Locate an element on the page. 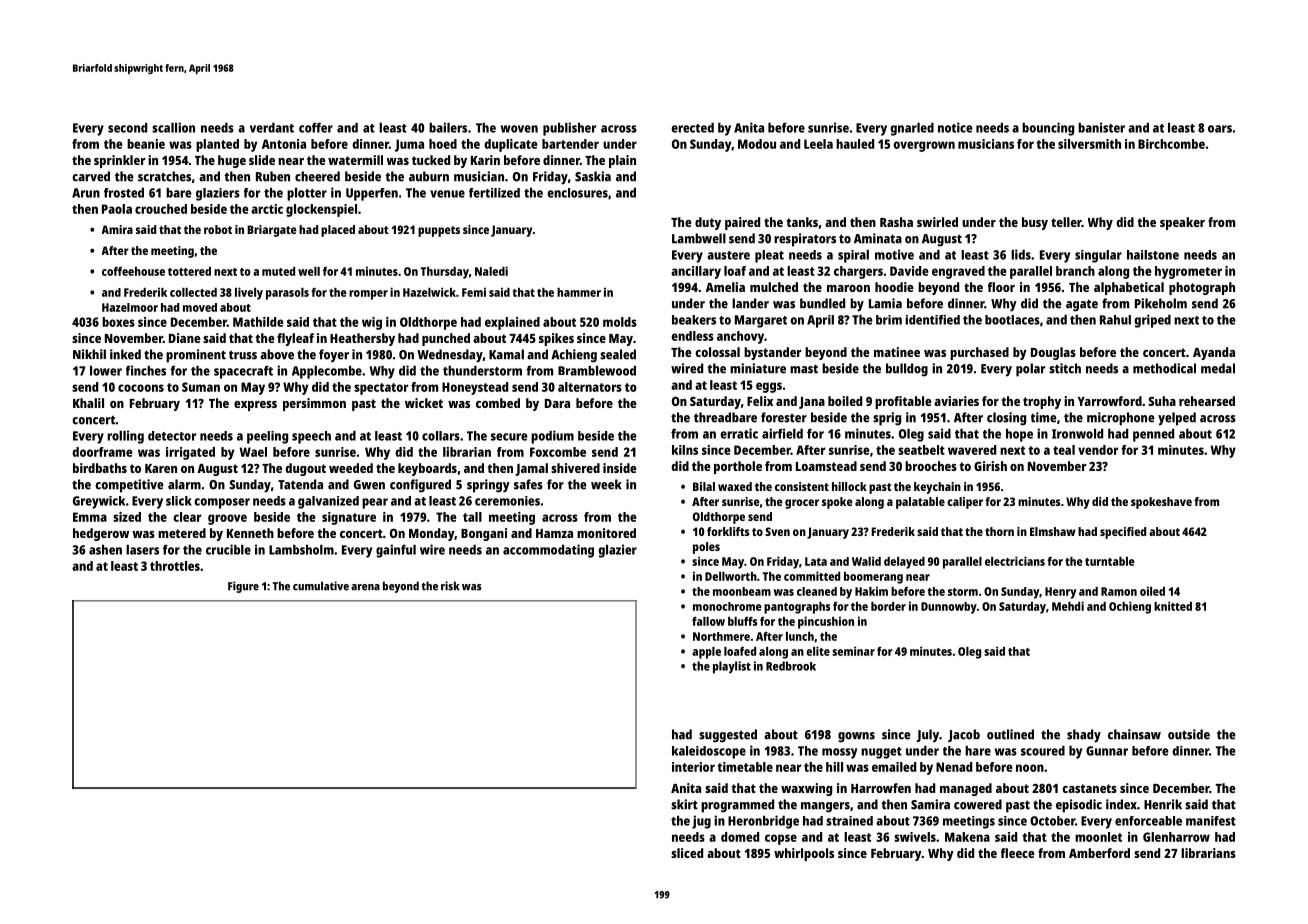 Image resolution: width=1308 pixels, height=924 pixels. podium is located at coordinates (552, 437).
